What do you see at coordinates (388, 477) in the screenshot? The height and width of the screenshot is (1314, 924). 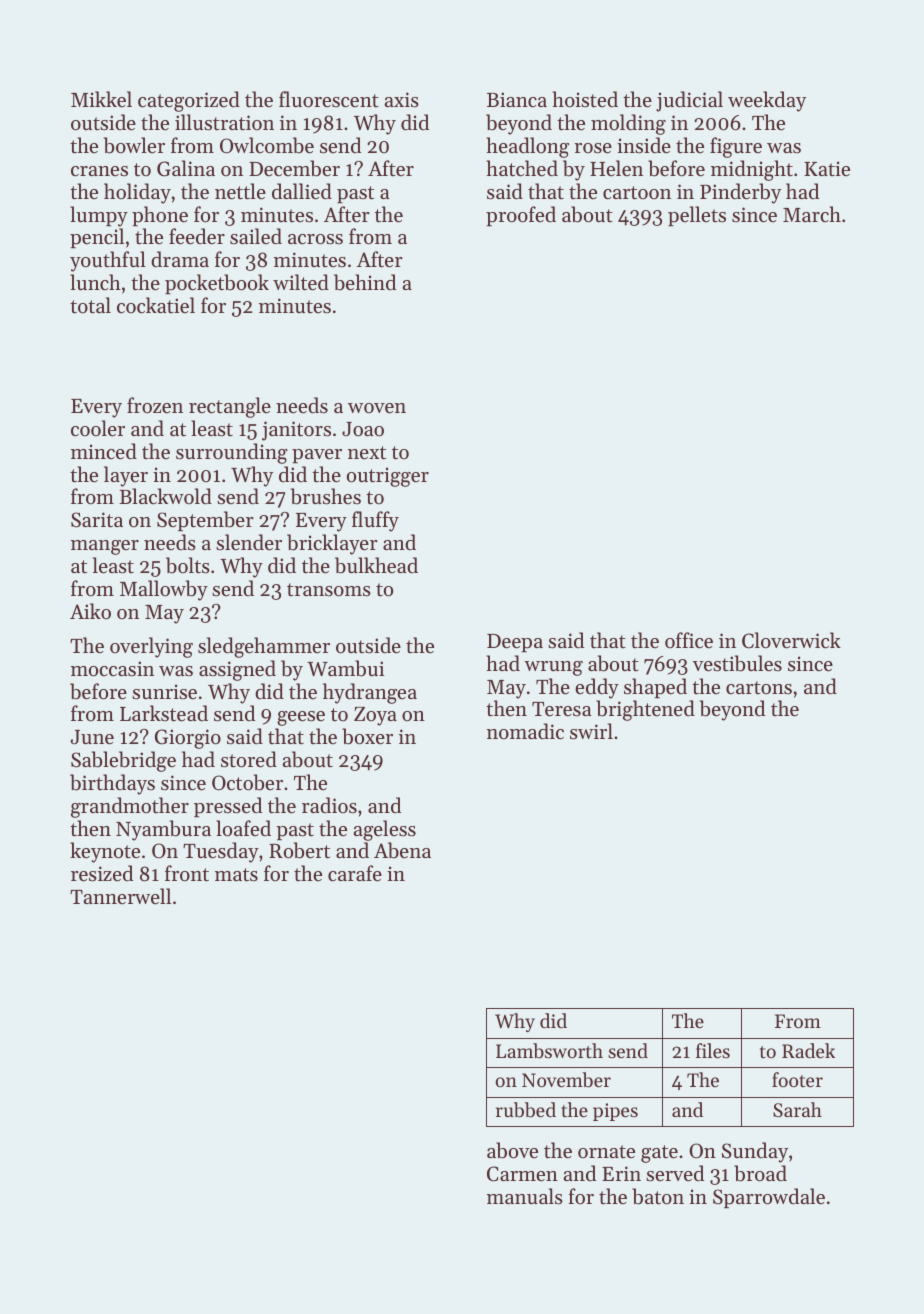 I see `outrigger` at bounding box center [388, 477].
